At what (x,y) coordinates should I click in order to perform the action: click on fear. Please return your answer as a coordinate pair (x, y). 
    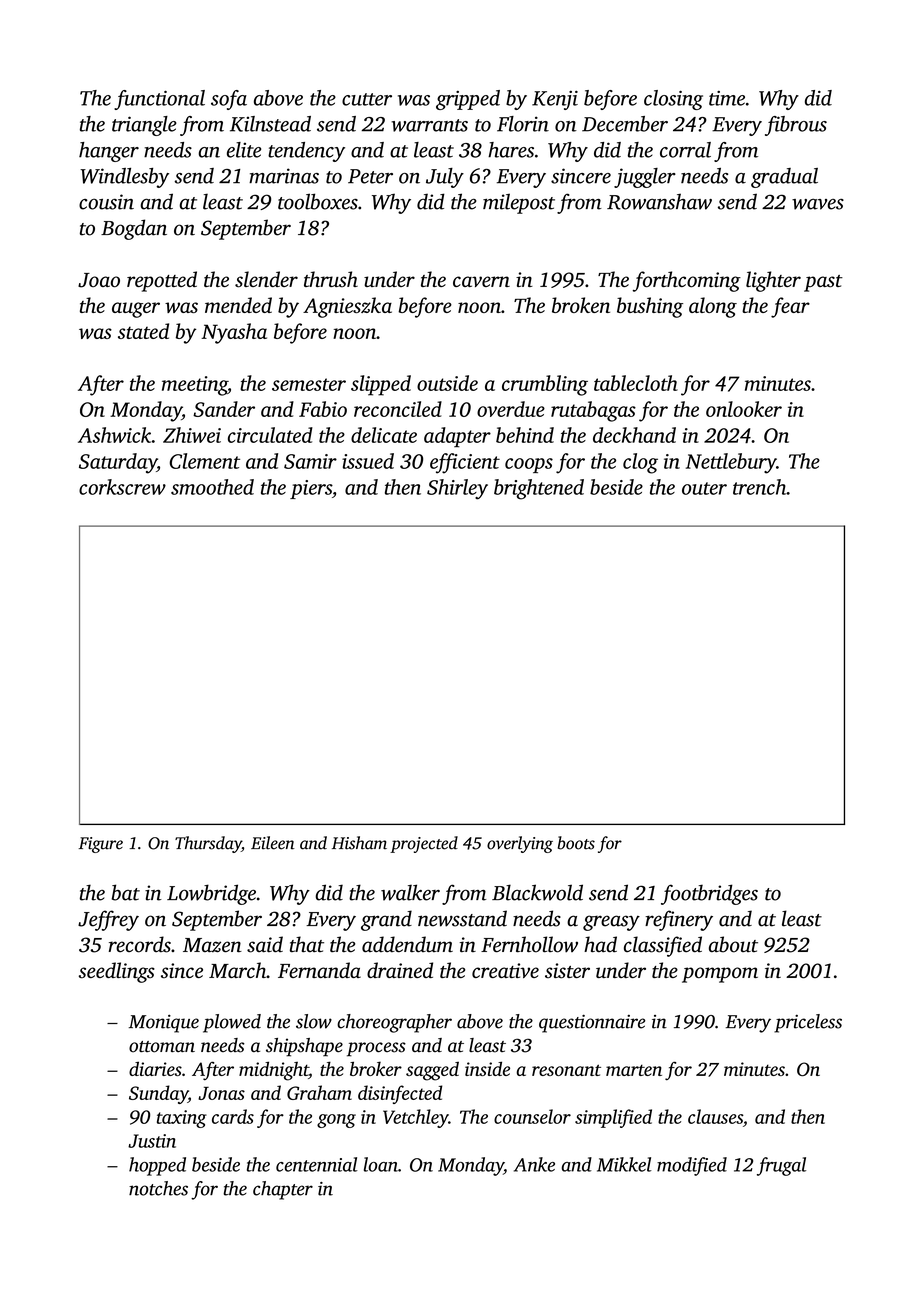
    Looking at the image, I should click on (790, 307).
